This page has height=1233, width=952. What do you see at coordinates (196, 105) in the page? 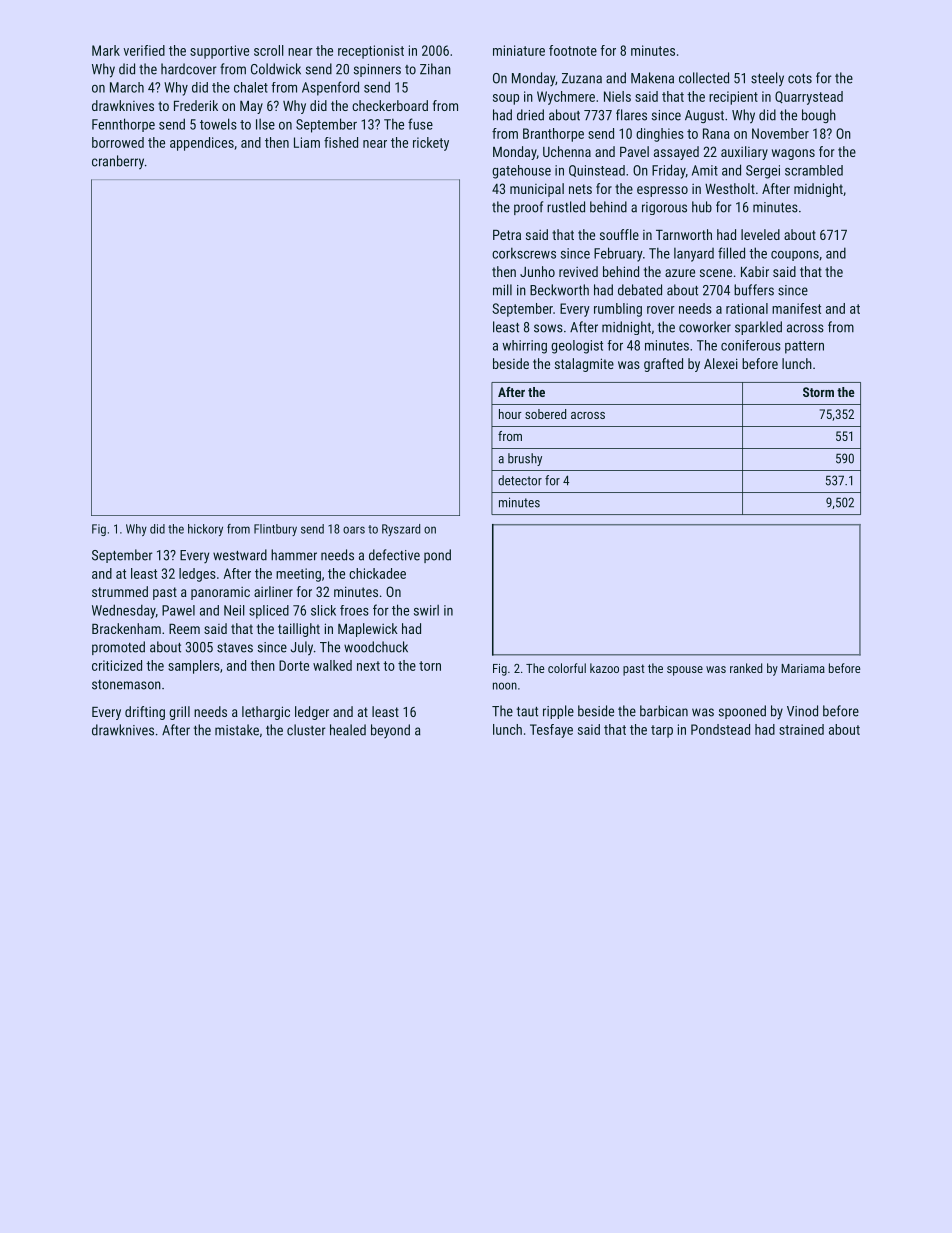
I see `Frederik` at bounding box center [196, 105].
